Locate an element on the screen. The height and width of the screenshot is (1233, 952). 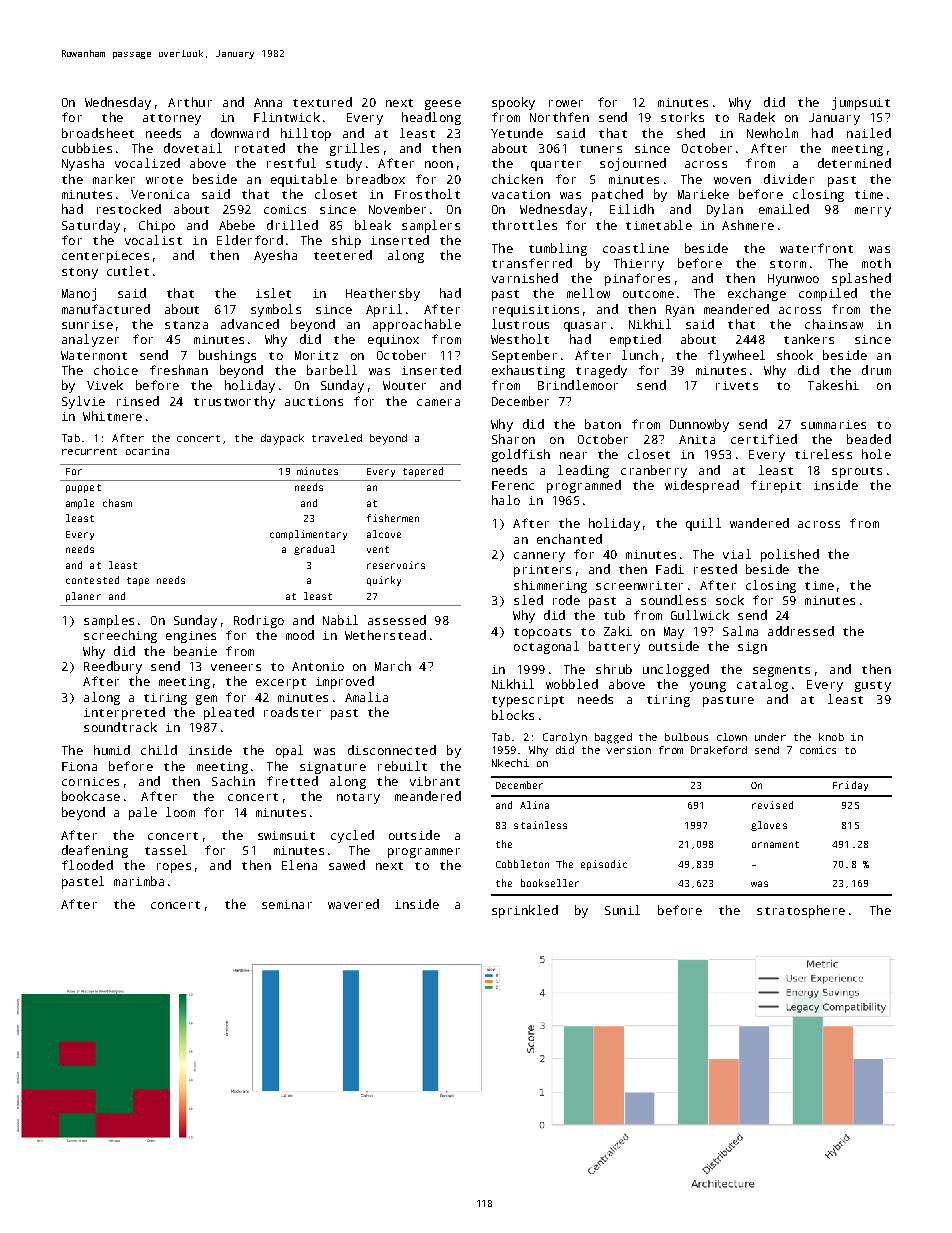
addressed is located at coordinates (801, 631).
